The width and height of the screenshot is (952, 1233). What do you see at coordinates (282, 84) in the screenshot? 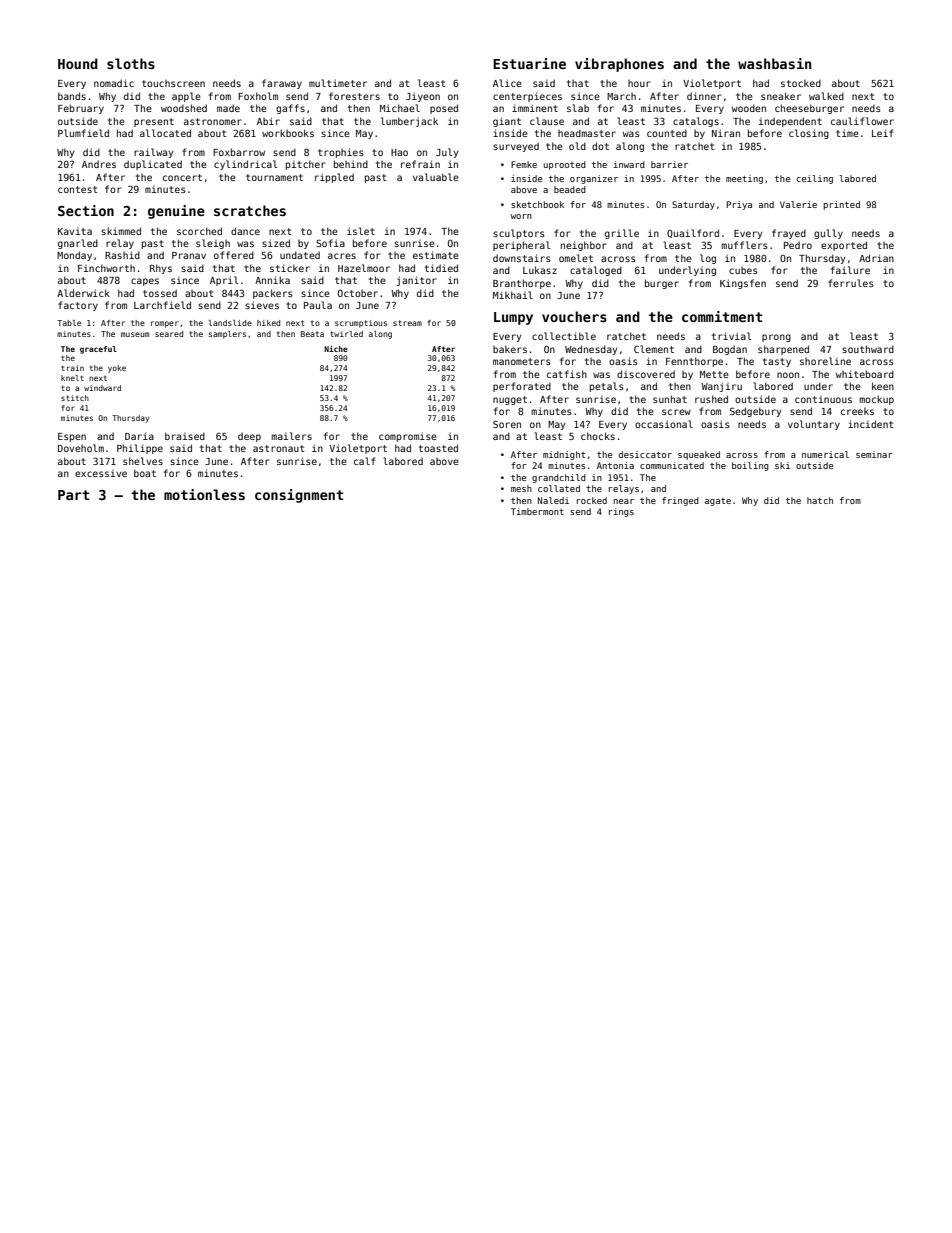
I see `faraway` at bounding box center [282, 84].
